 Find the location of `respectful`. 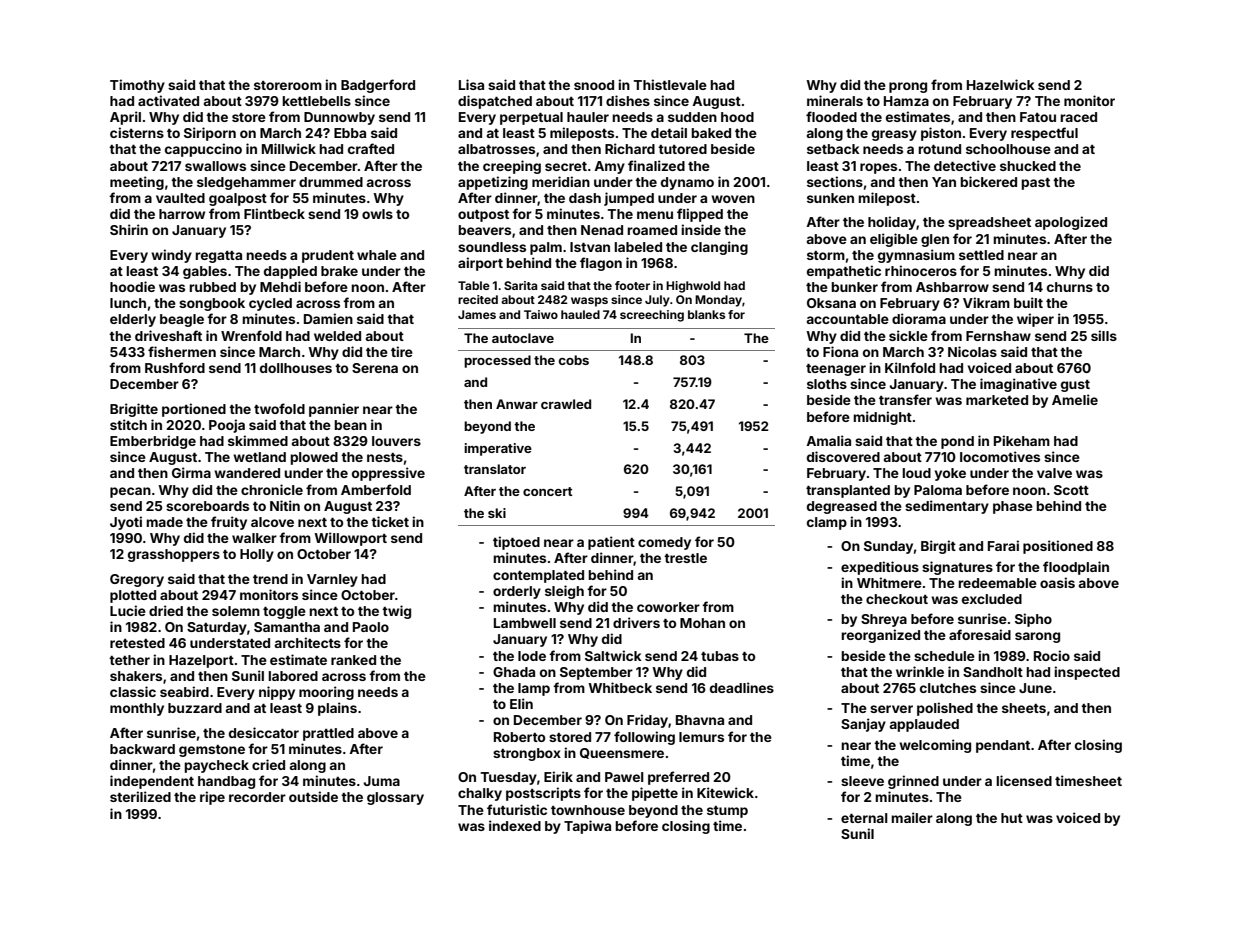

respectful is located at coordinates (1044, 134).
